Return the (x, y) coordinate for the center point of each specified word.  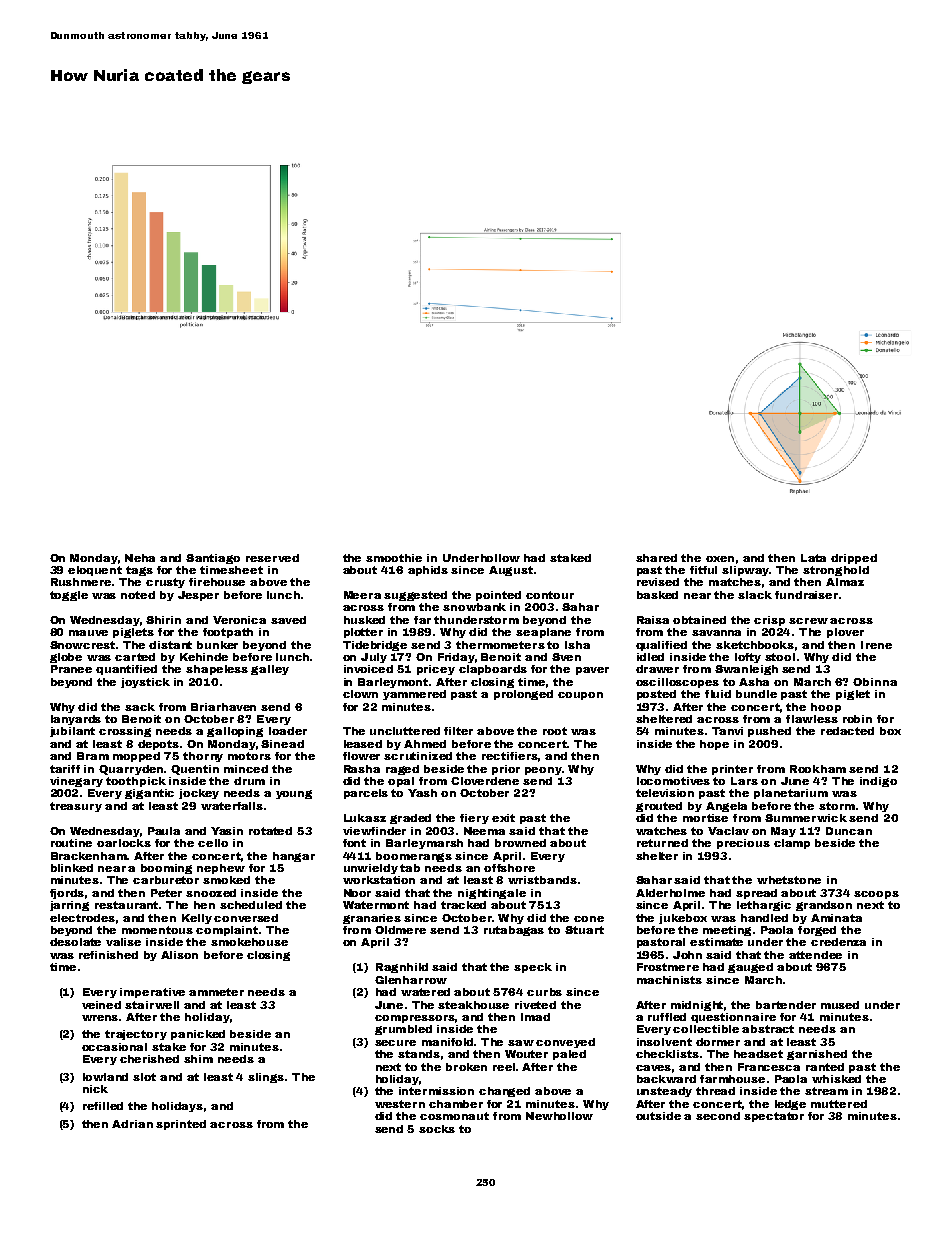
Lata (813, 558)
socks (437, 1129)
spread (756, 894)
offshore (509, 868)
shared (656, 558)
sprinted (181, 1125)
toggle (69, 596)
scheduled (251, 905)
